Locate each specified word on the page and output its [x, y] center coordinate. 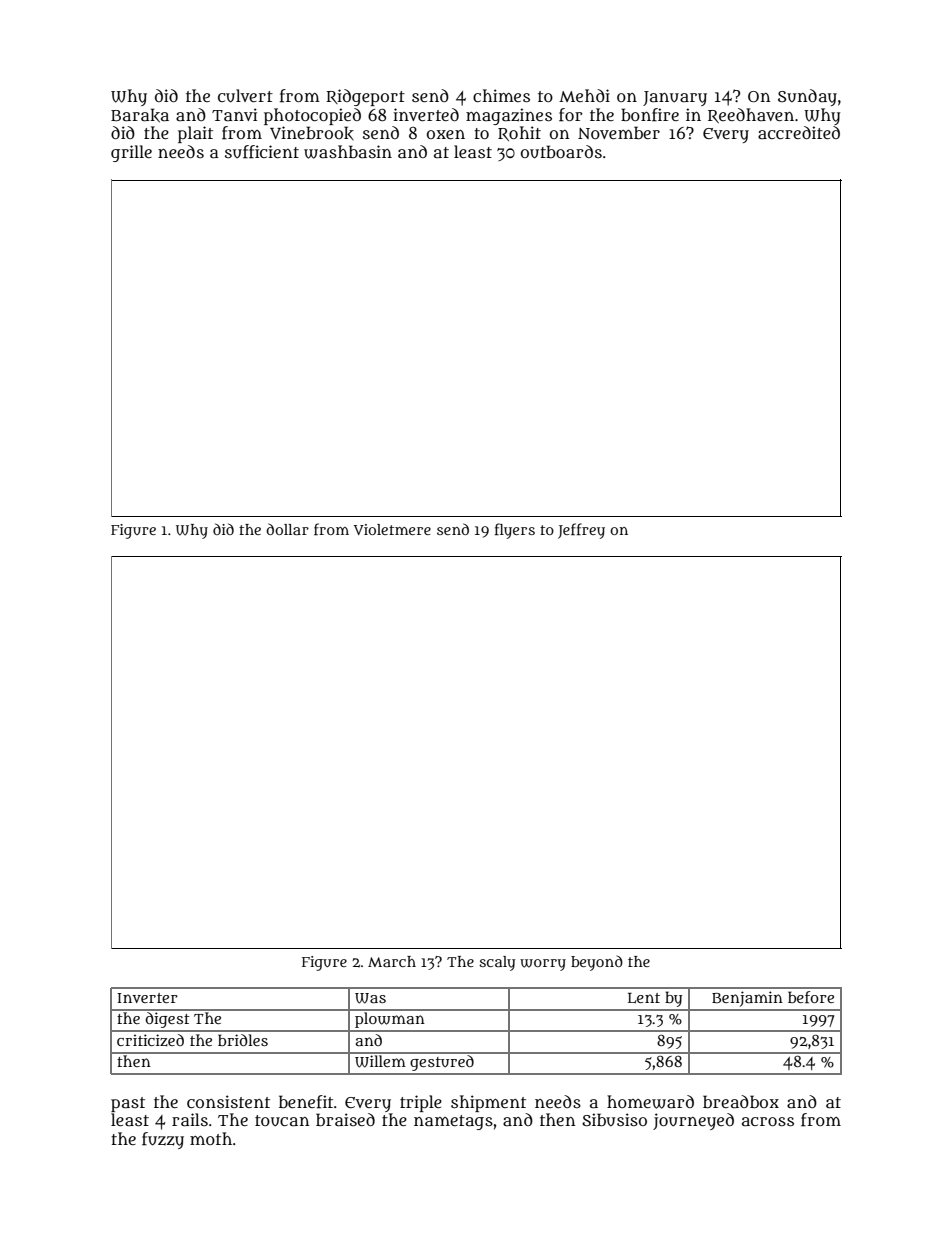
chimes [501, 95]
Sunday [807, 97]
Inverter [147, 998]
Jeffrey [581, 531]
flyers [515, 531]
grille [131, 153]
